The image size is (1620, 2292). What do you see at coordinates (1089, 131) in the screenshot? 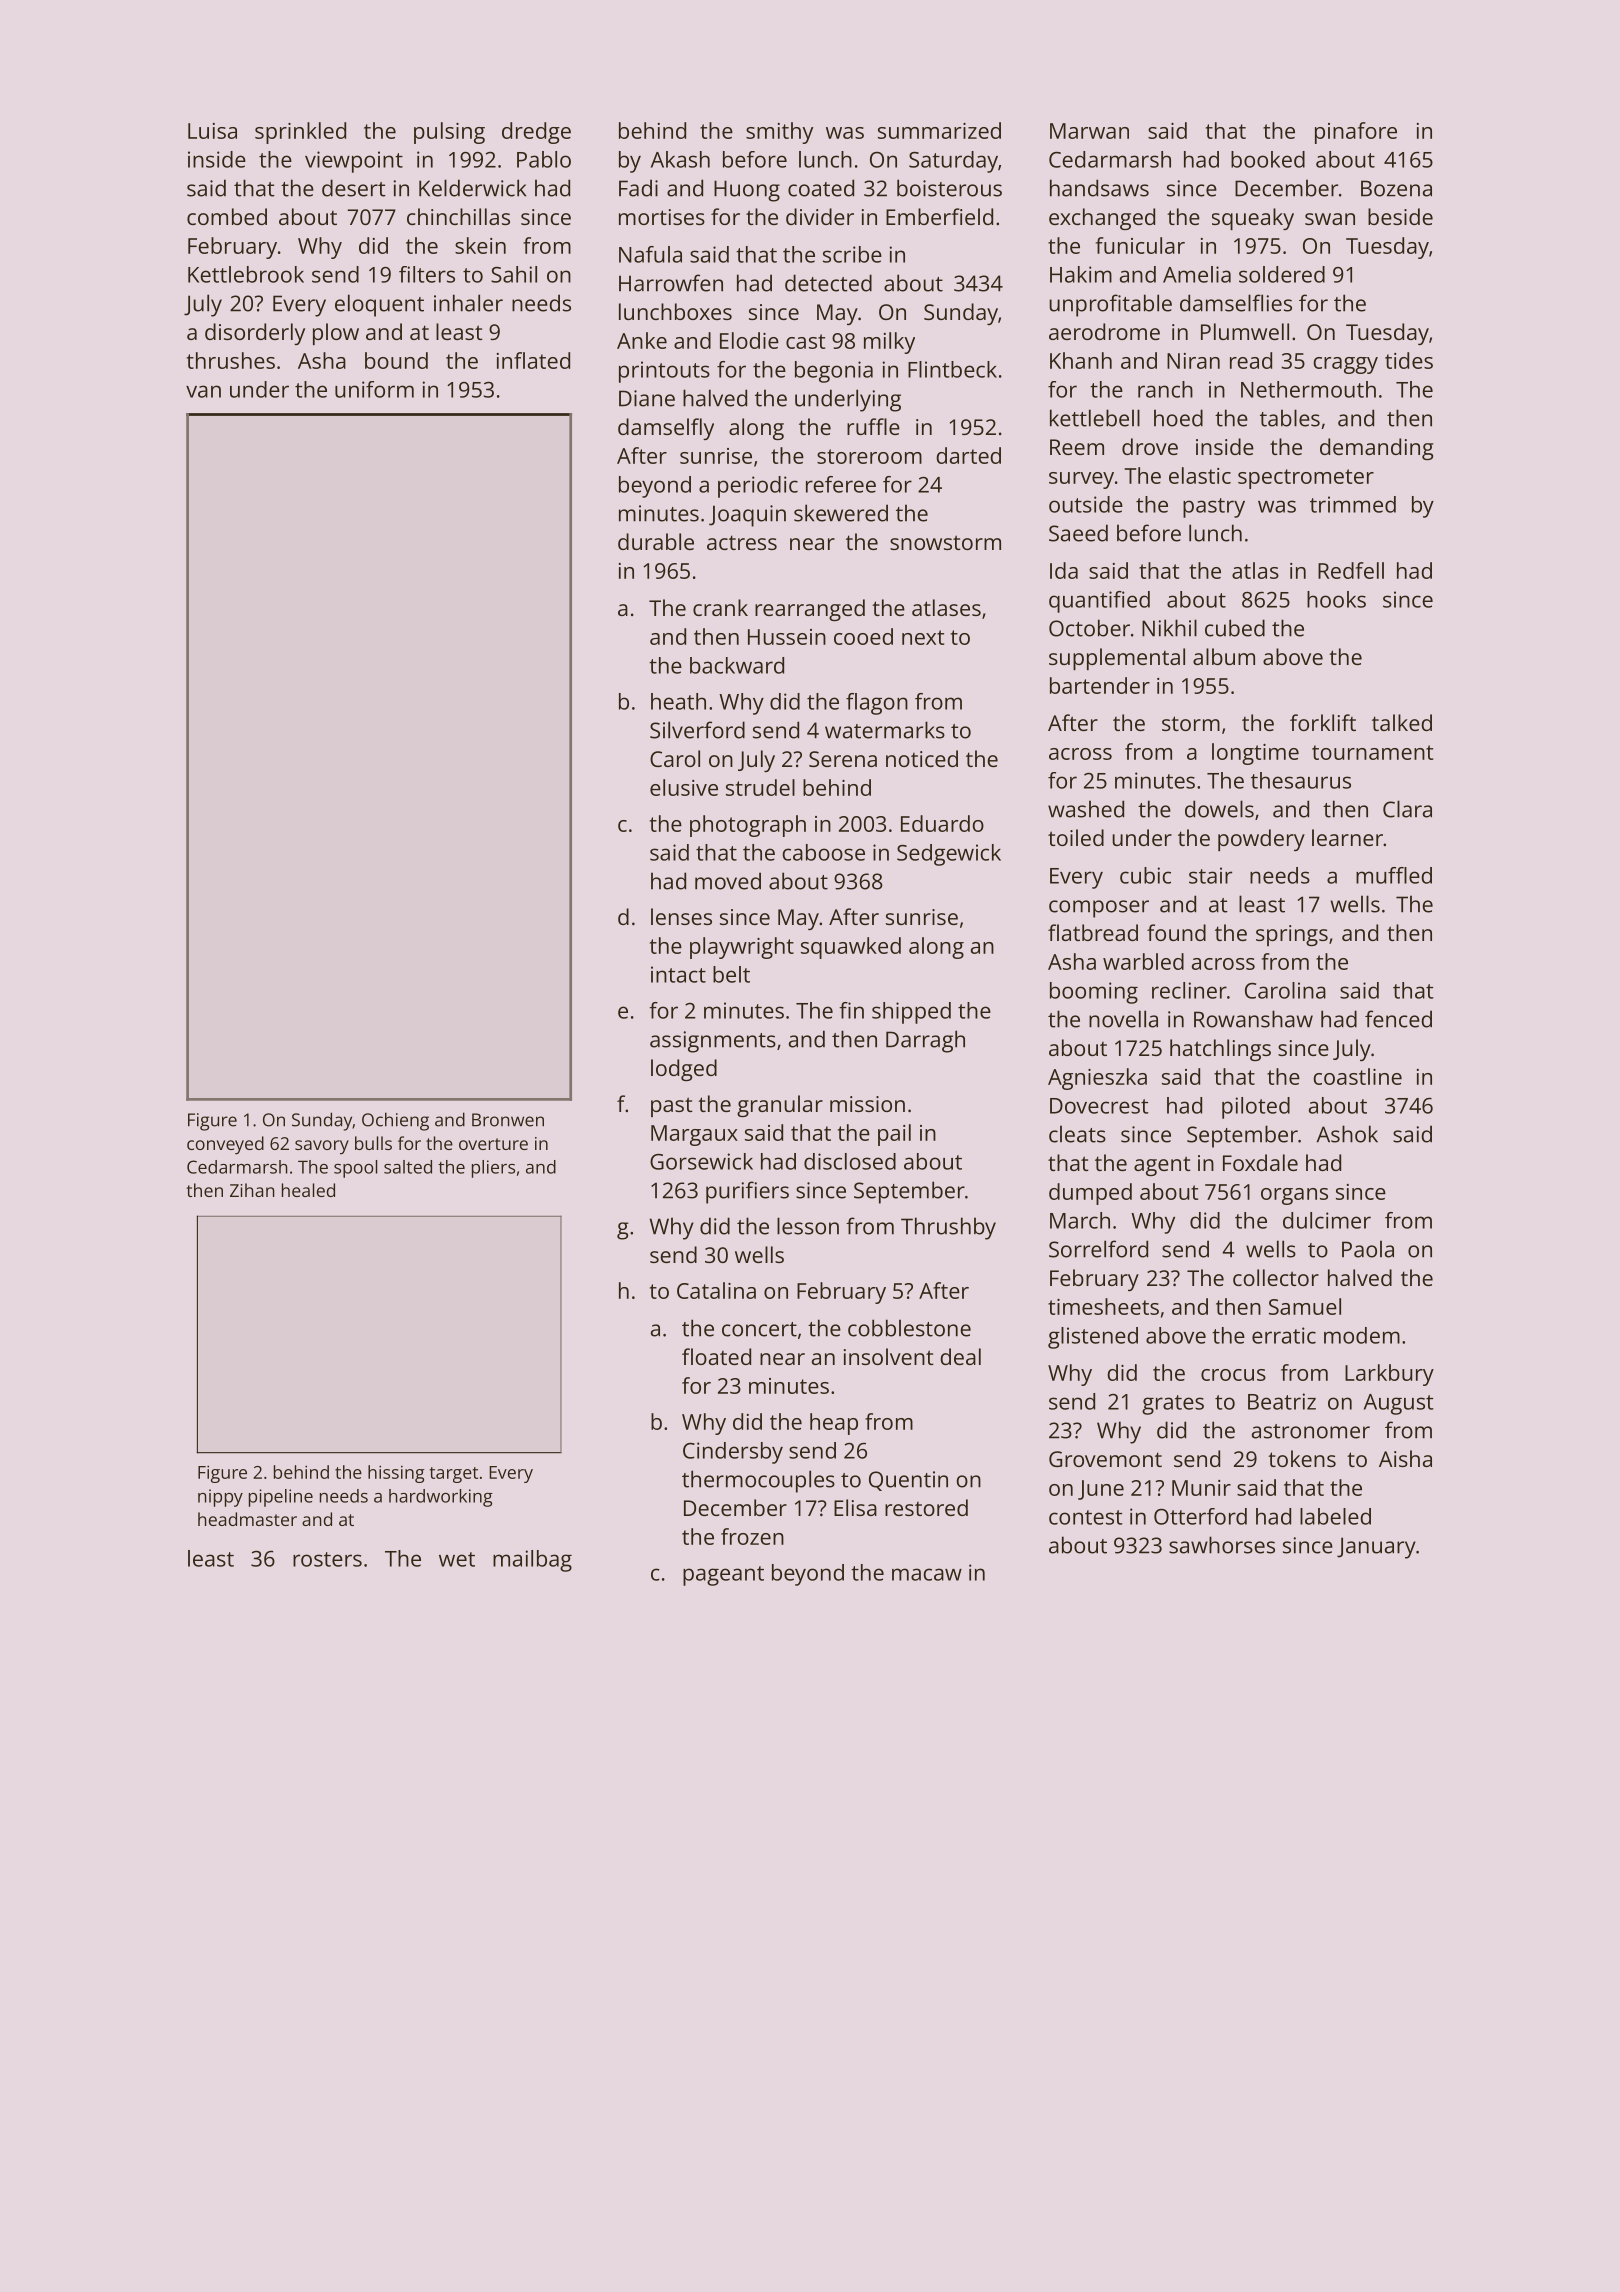
I see `Marwan` at bounding box center [1089, 131].
